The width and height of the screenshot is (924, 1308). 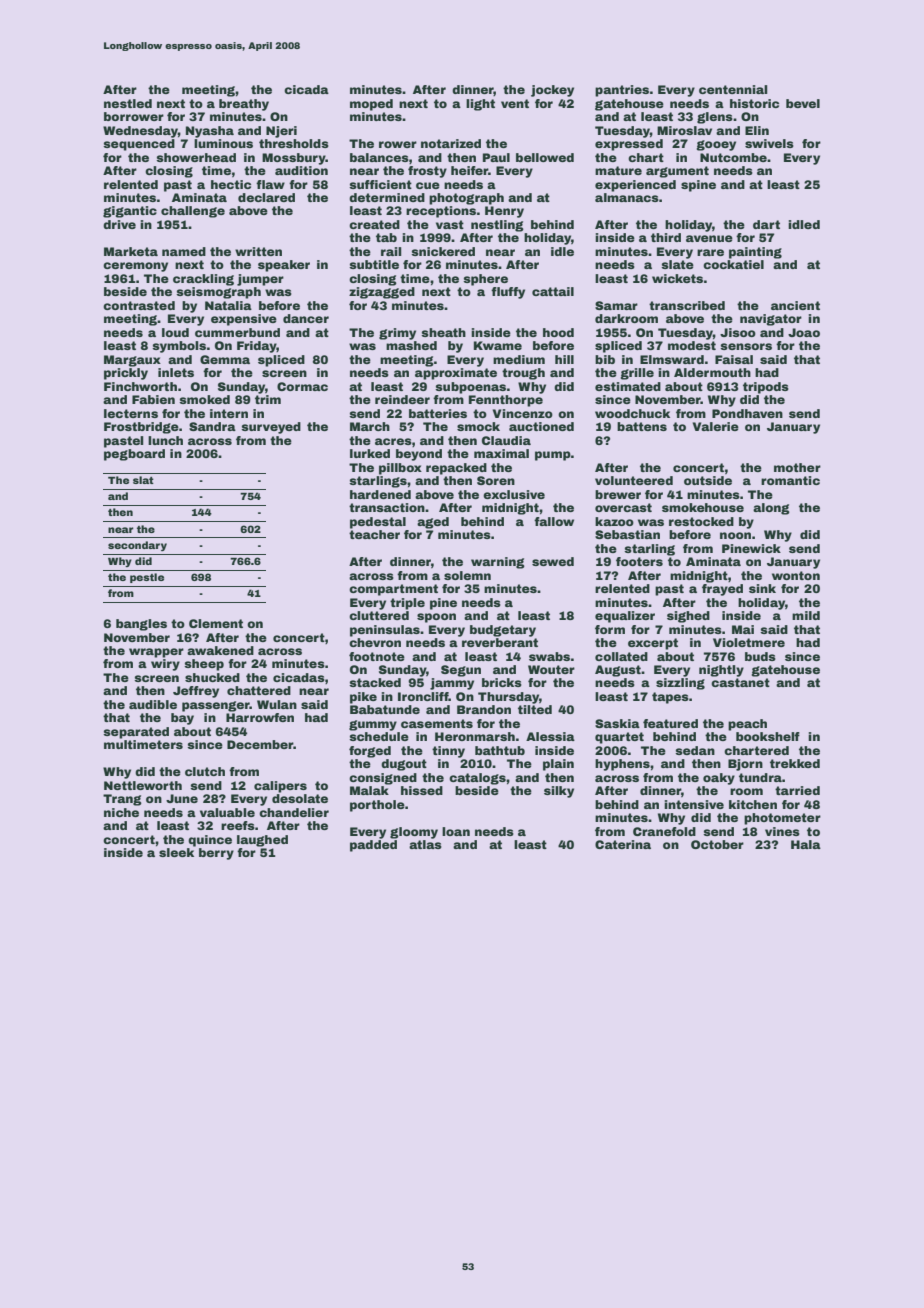 I want to click on snickered, so click(x=443, y=251).
